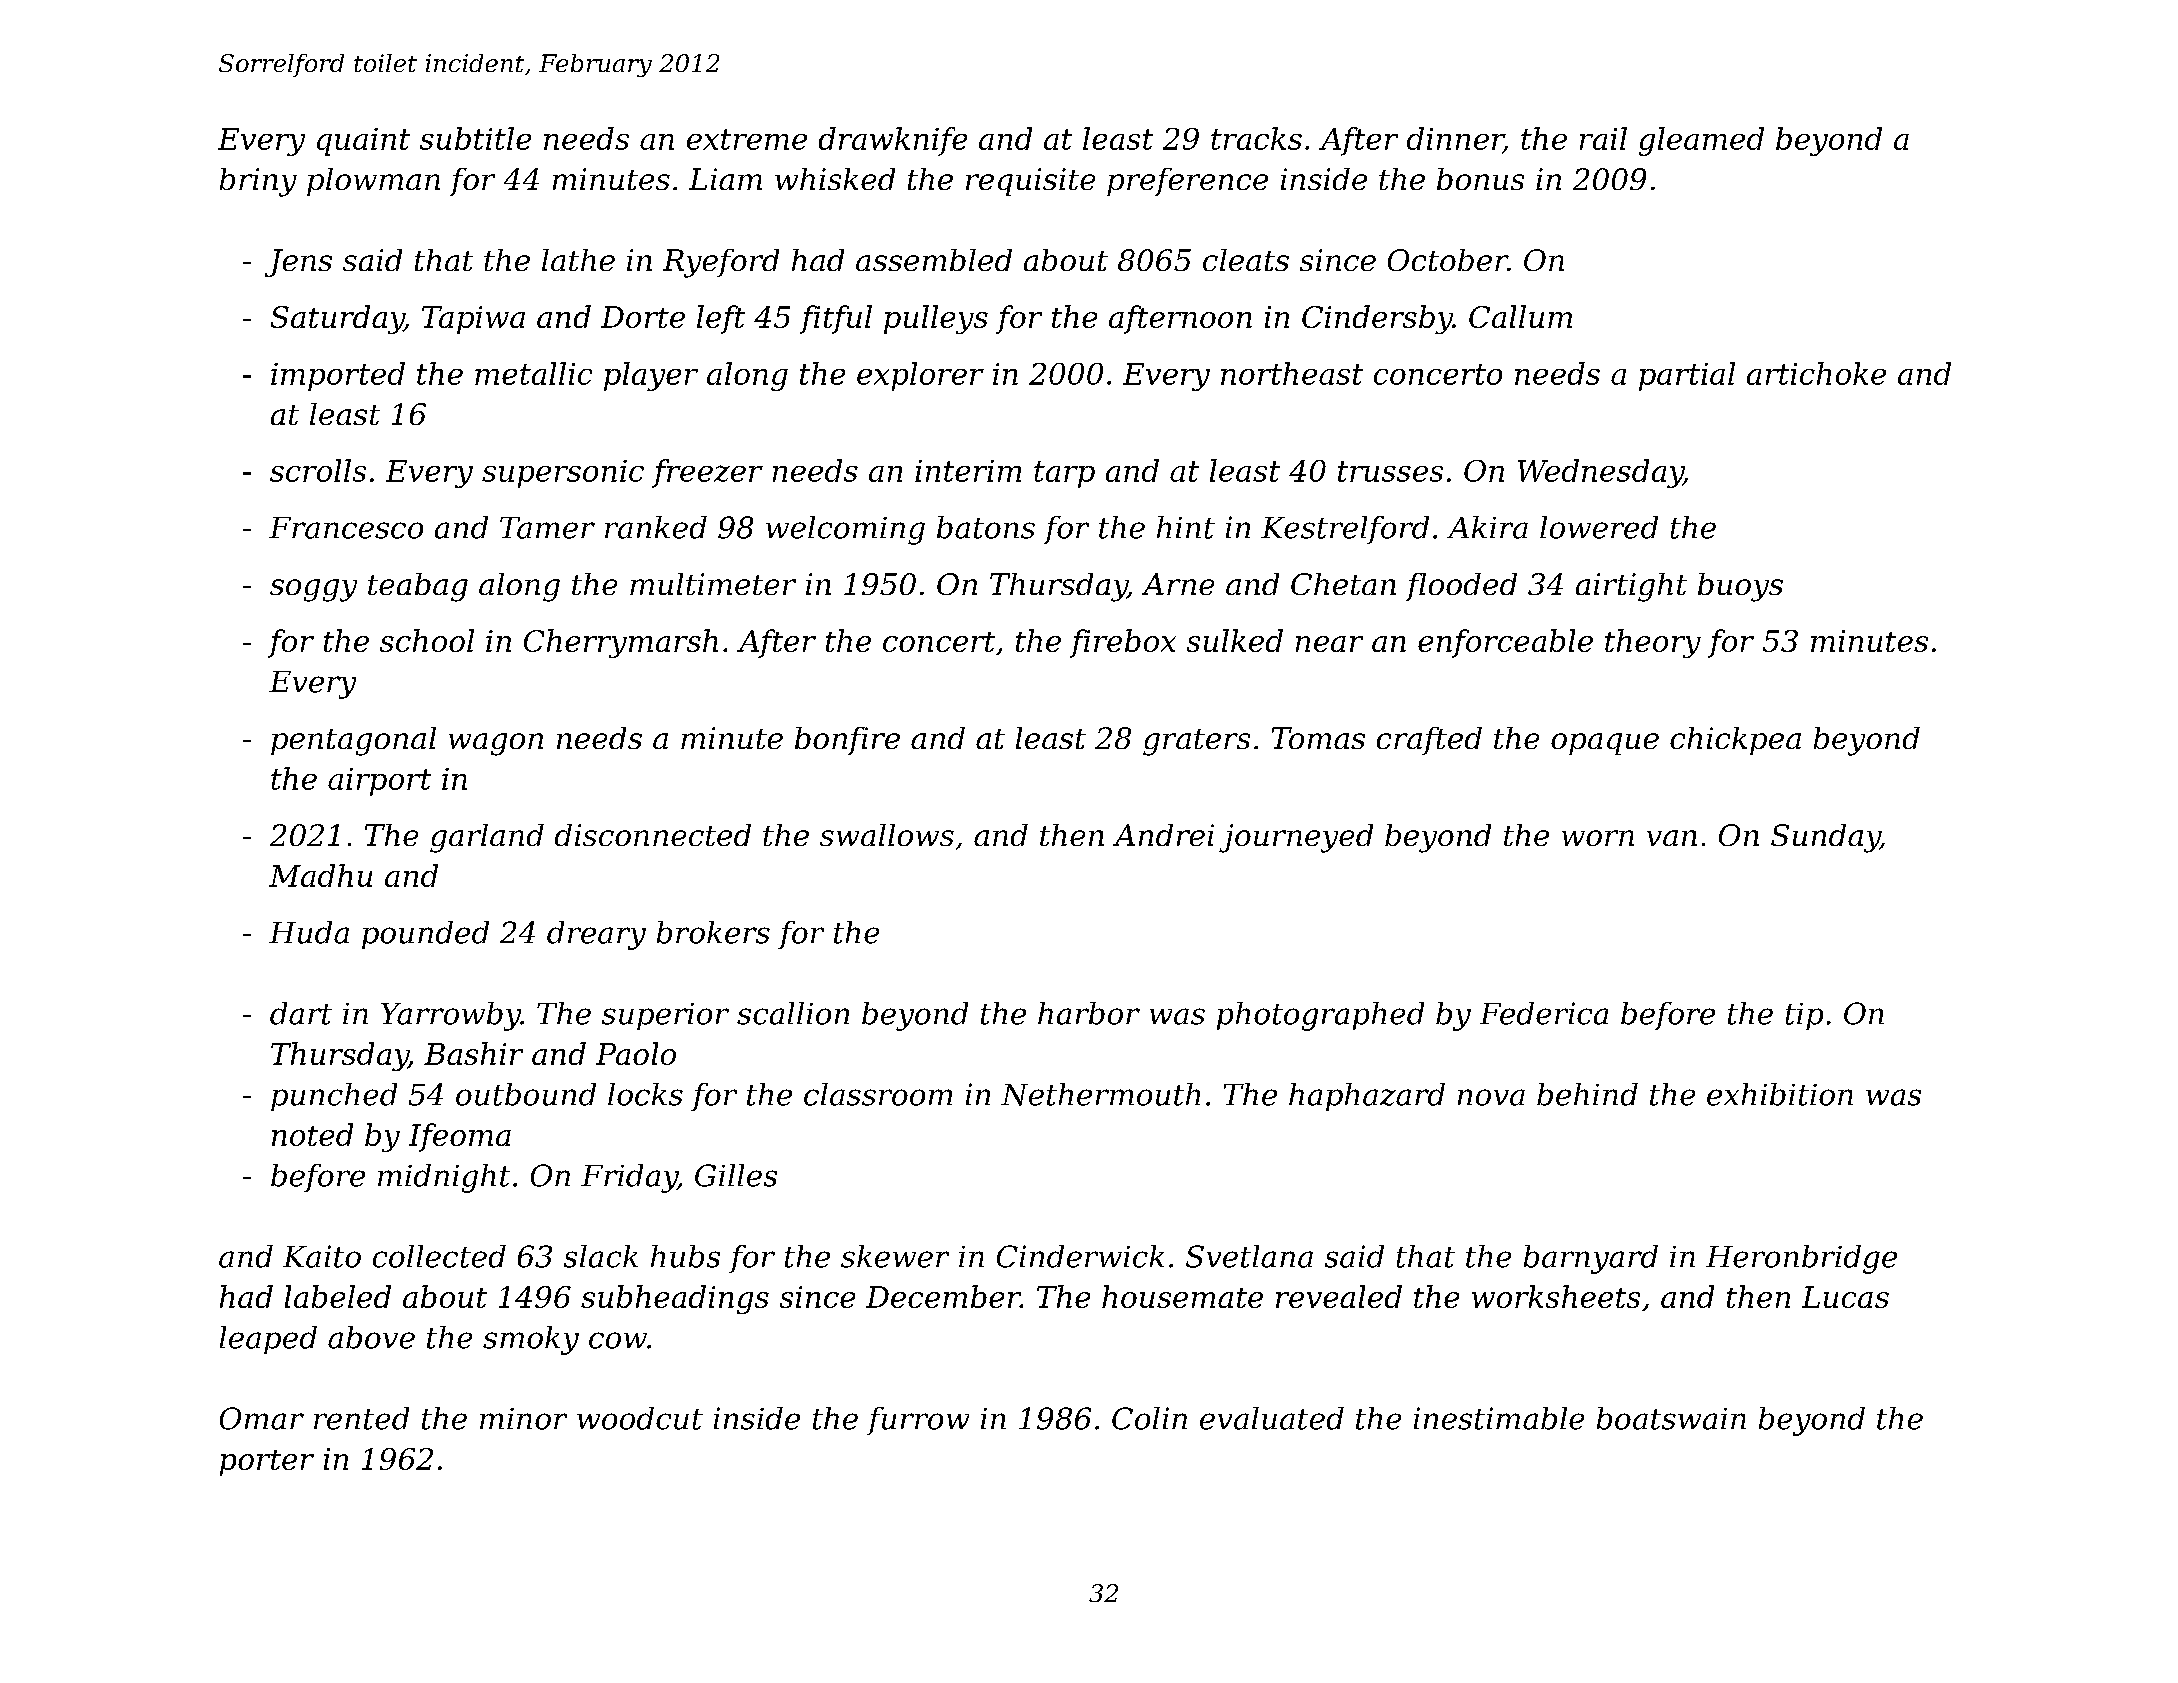 This document has width=2178, height=1683. What do you see at coordinates (1701, 141) in the document?
I see `gleamed` at bounding box center [1701, 141].
